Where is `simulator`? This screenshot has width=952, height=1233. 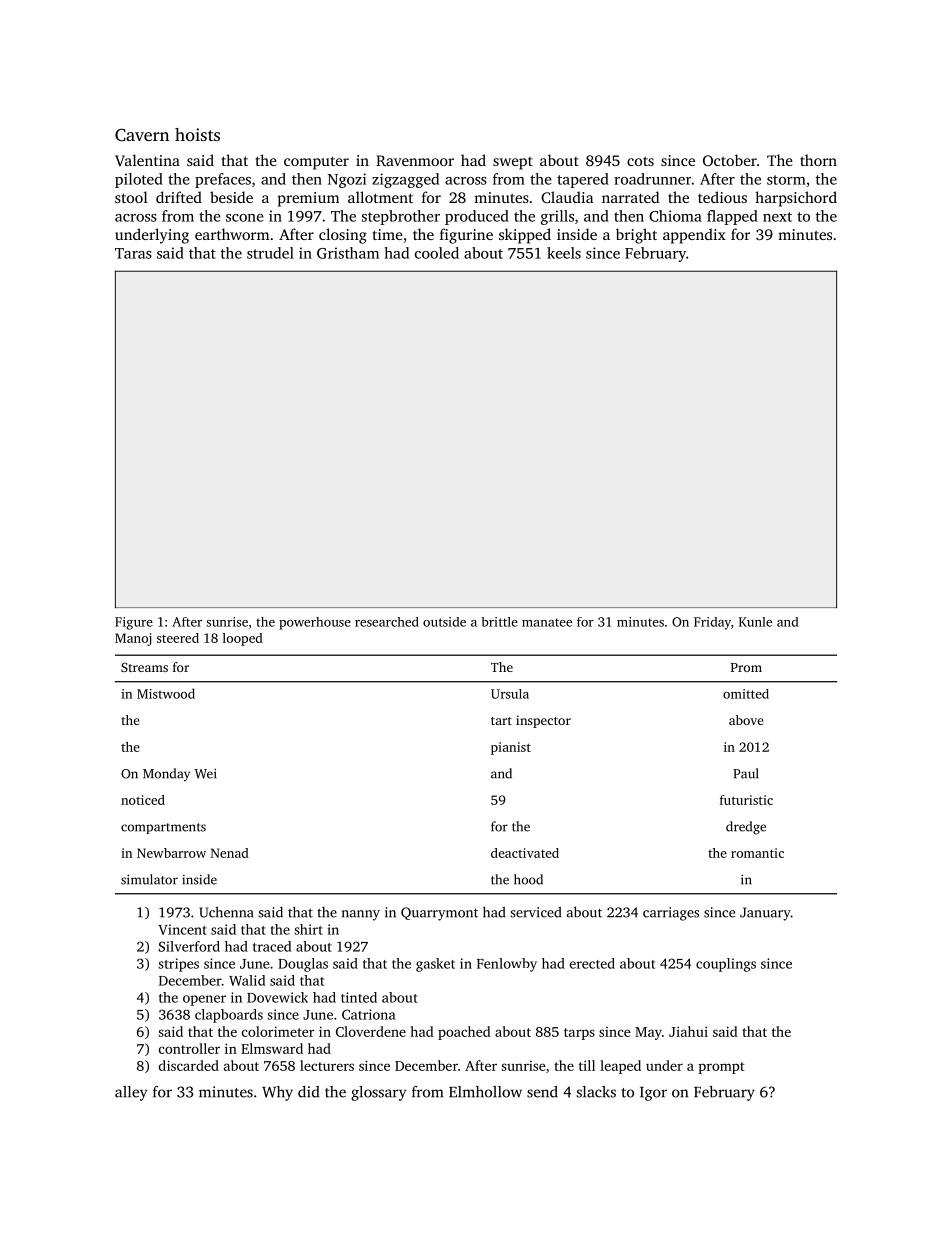 simulator is located at coordinates (149, 879).
